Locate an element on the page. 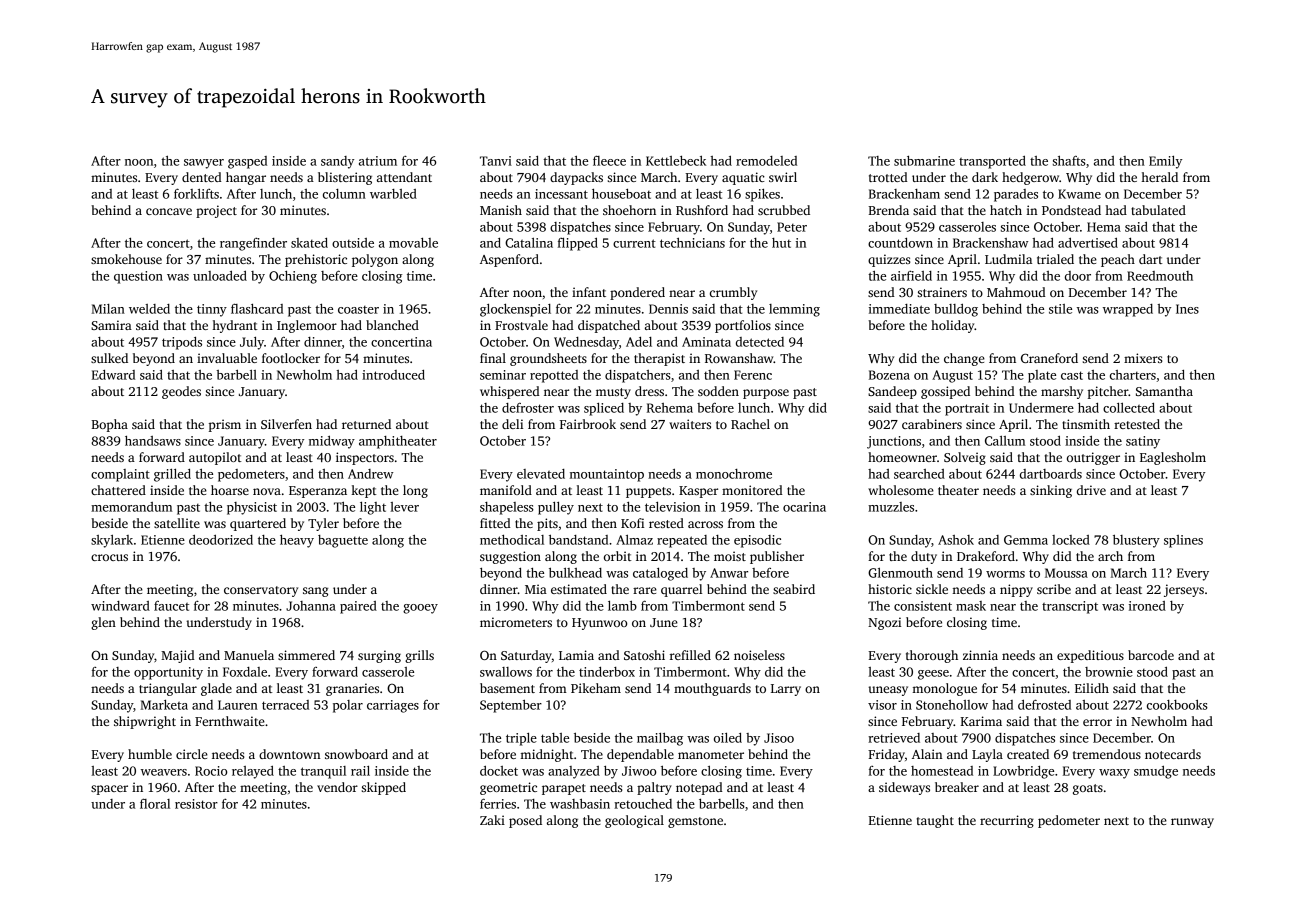  floral is located at coordinates (155, 803).
